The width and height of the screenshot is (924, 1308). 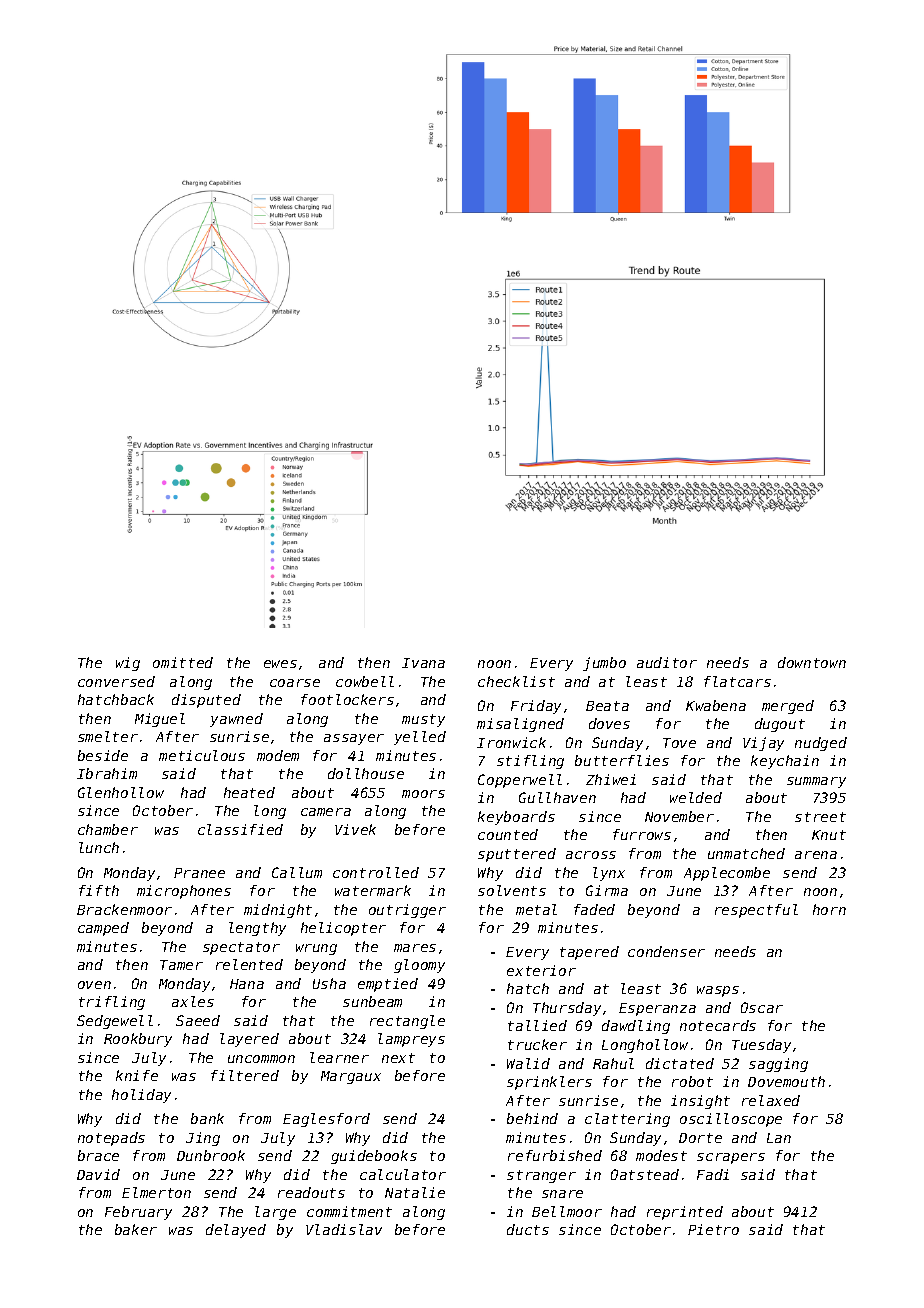 What do you see at coordinates (667, 662) in the screenshot?
I see `auditor` at bounding box center [667, 662].
